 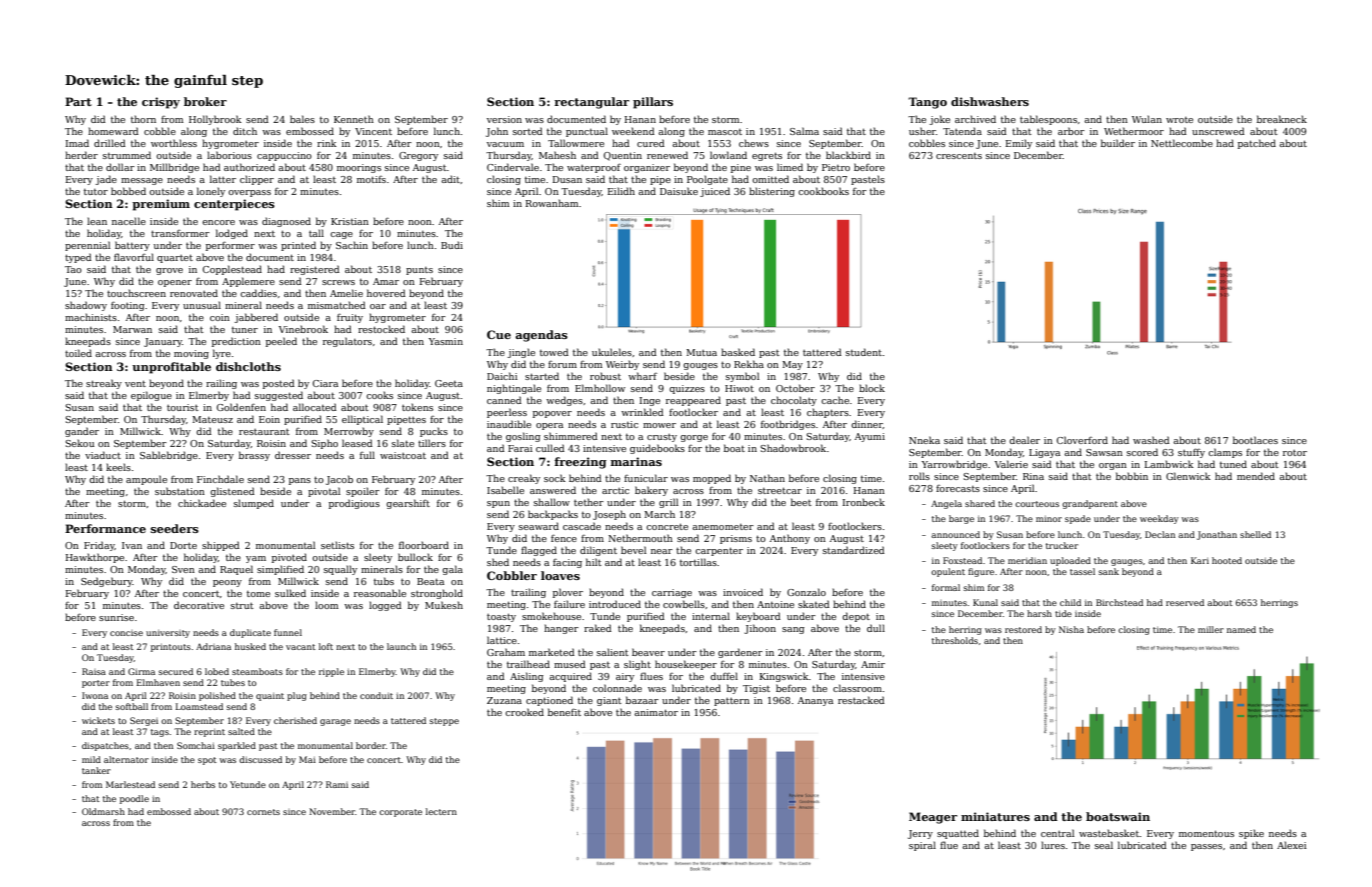 I want to click on pillars, so click(x=653, y=103).
